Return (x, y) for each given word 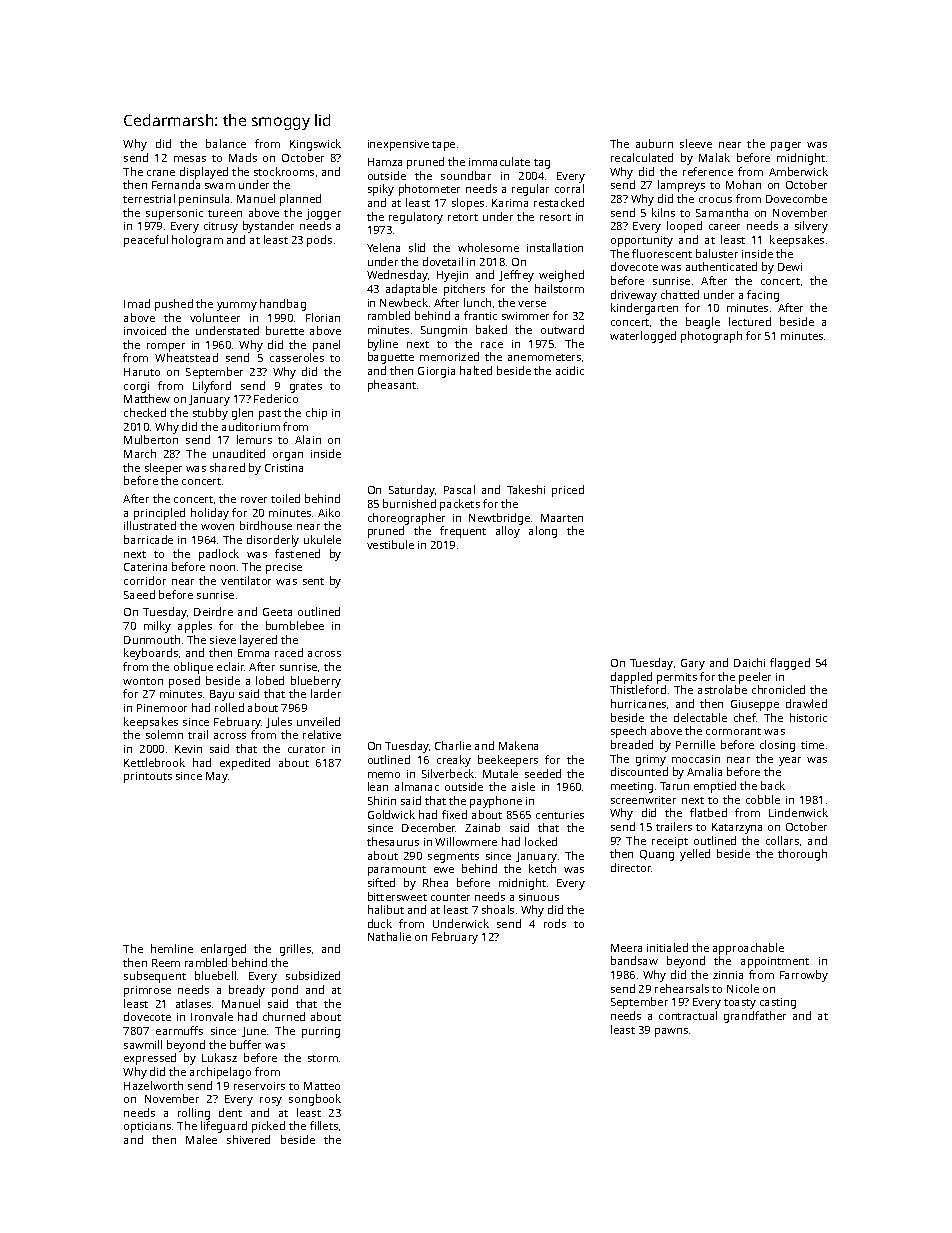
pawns (671, 1032)
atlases (193, 1003)
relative (322, 734)
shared (227, 467)
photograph (711, 337)
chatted (680, 294)
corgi (136, 387)
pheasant (392, 386)
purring (321, 1032)
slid (417, 247)
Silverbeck (448, 773)
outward (562, 329)
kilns (663, 212)
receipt (670, 842)
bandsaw (634, 960)
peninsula (204, 200)
